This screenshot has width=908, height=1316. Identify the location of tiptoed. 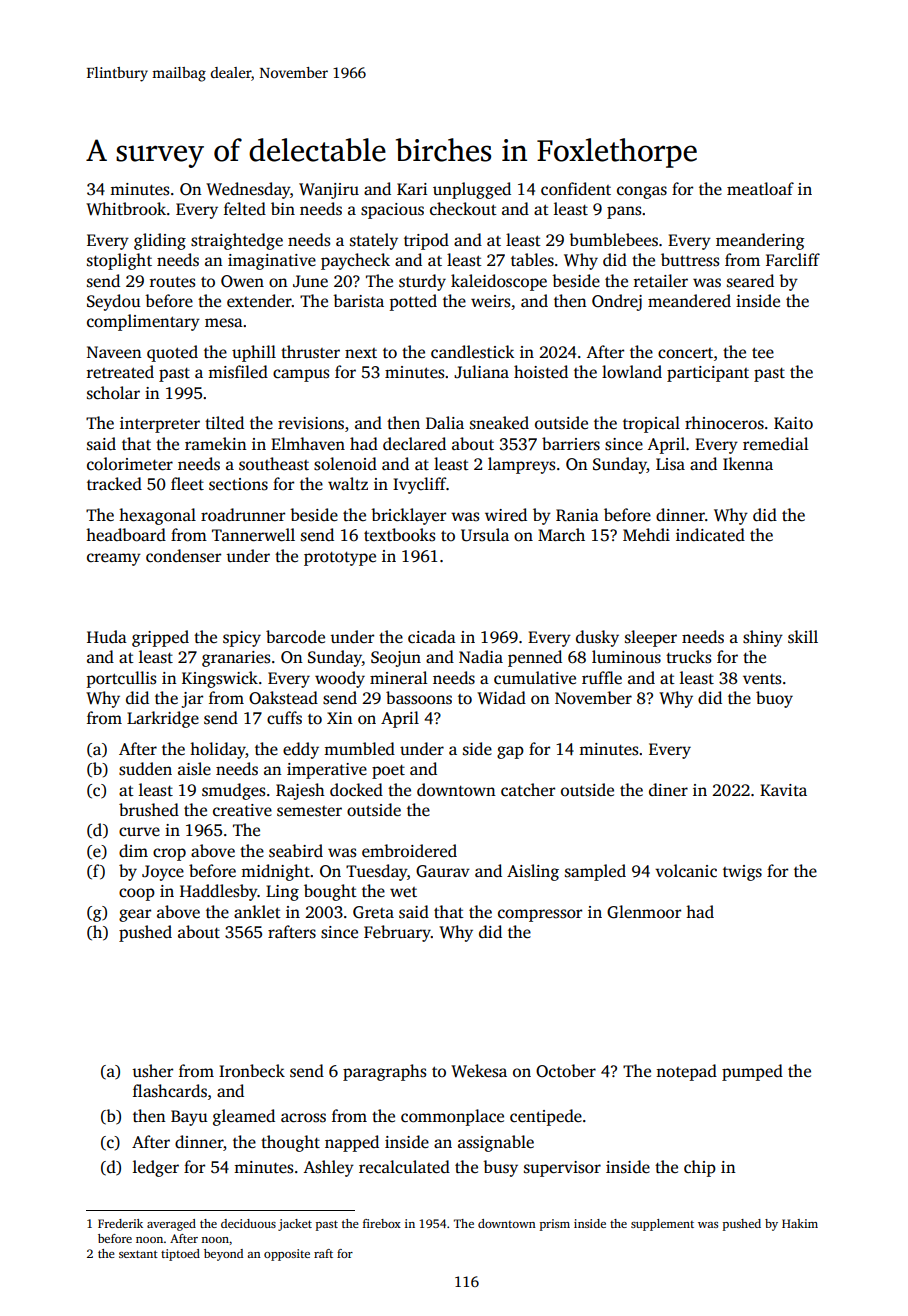
(180, 1255).
